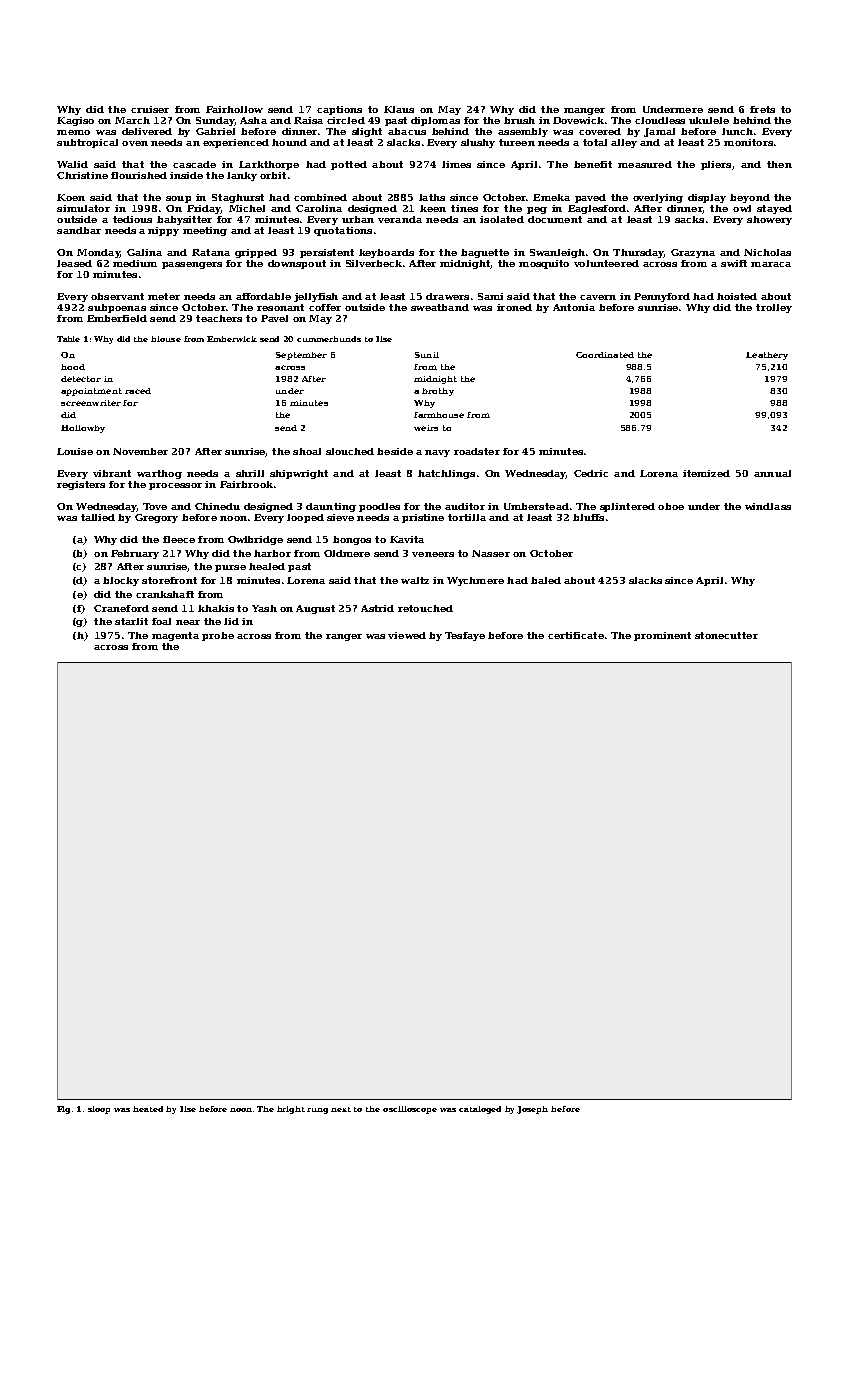  Describe the element at coordinates (175, 636) in the screenshot. I see `magenta` at that location.
